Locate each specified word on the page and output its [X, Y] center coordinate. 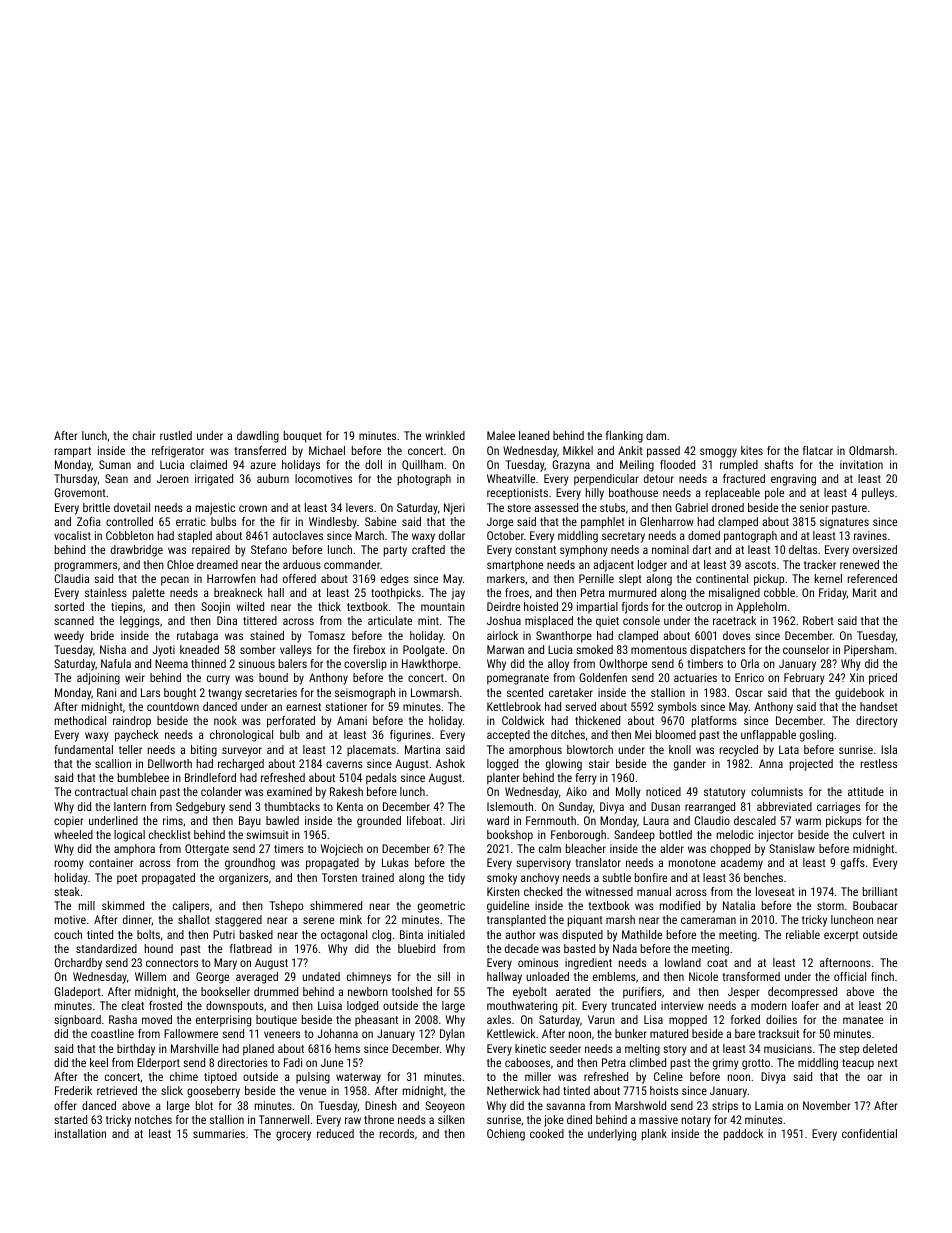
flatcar [818, 450]
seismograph [365, 694]
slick [172, 1090]
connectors [172, 963]
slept [630, 580]
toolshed [412, 991]
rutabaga [197, 637]
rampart [73, 452]
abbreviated [784, 806]
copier [68, 822]
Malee [501, 435]
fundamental [83, 749]
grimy [726, 1064]
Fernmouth [551, 820]
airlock [502, 635]
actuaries [695, 677]
